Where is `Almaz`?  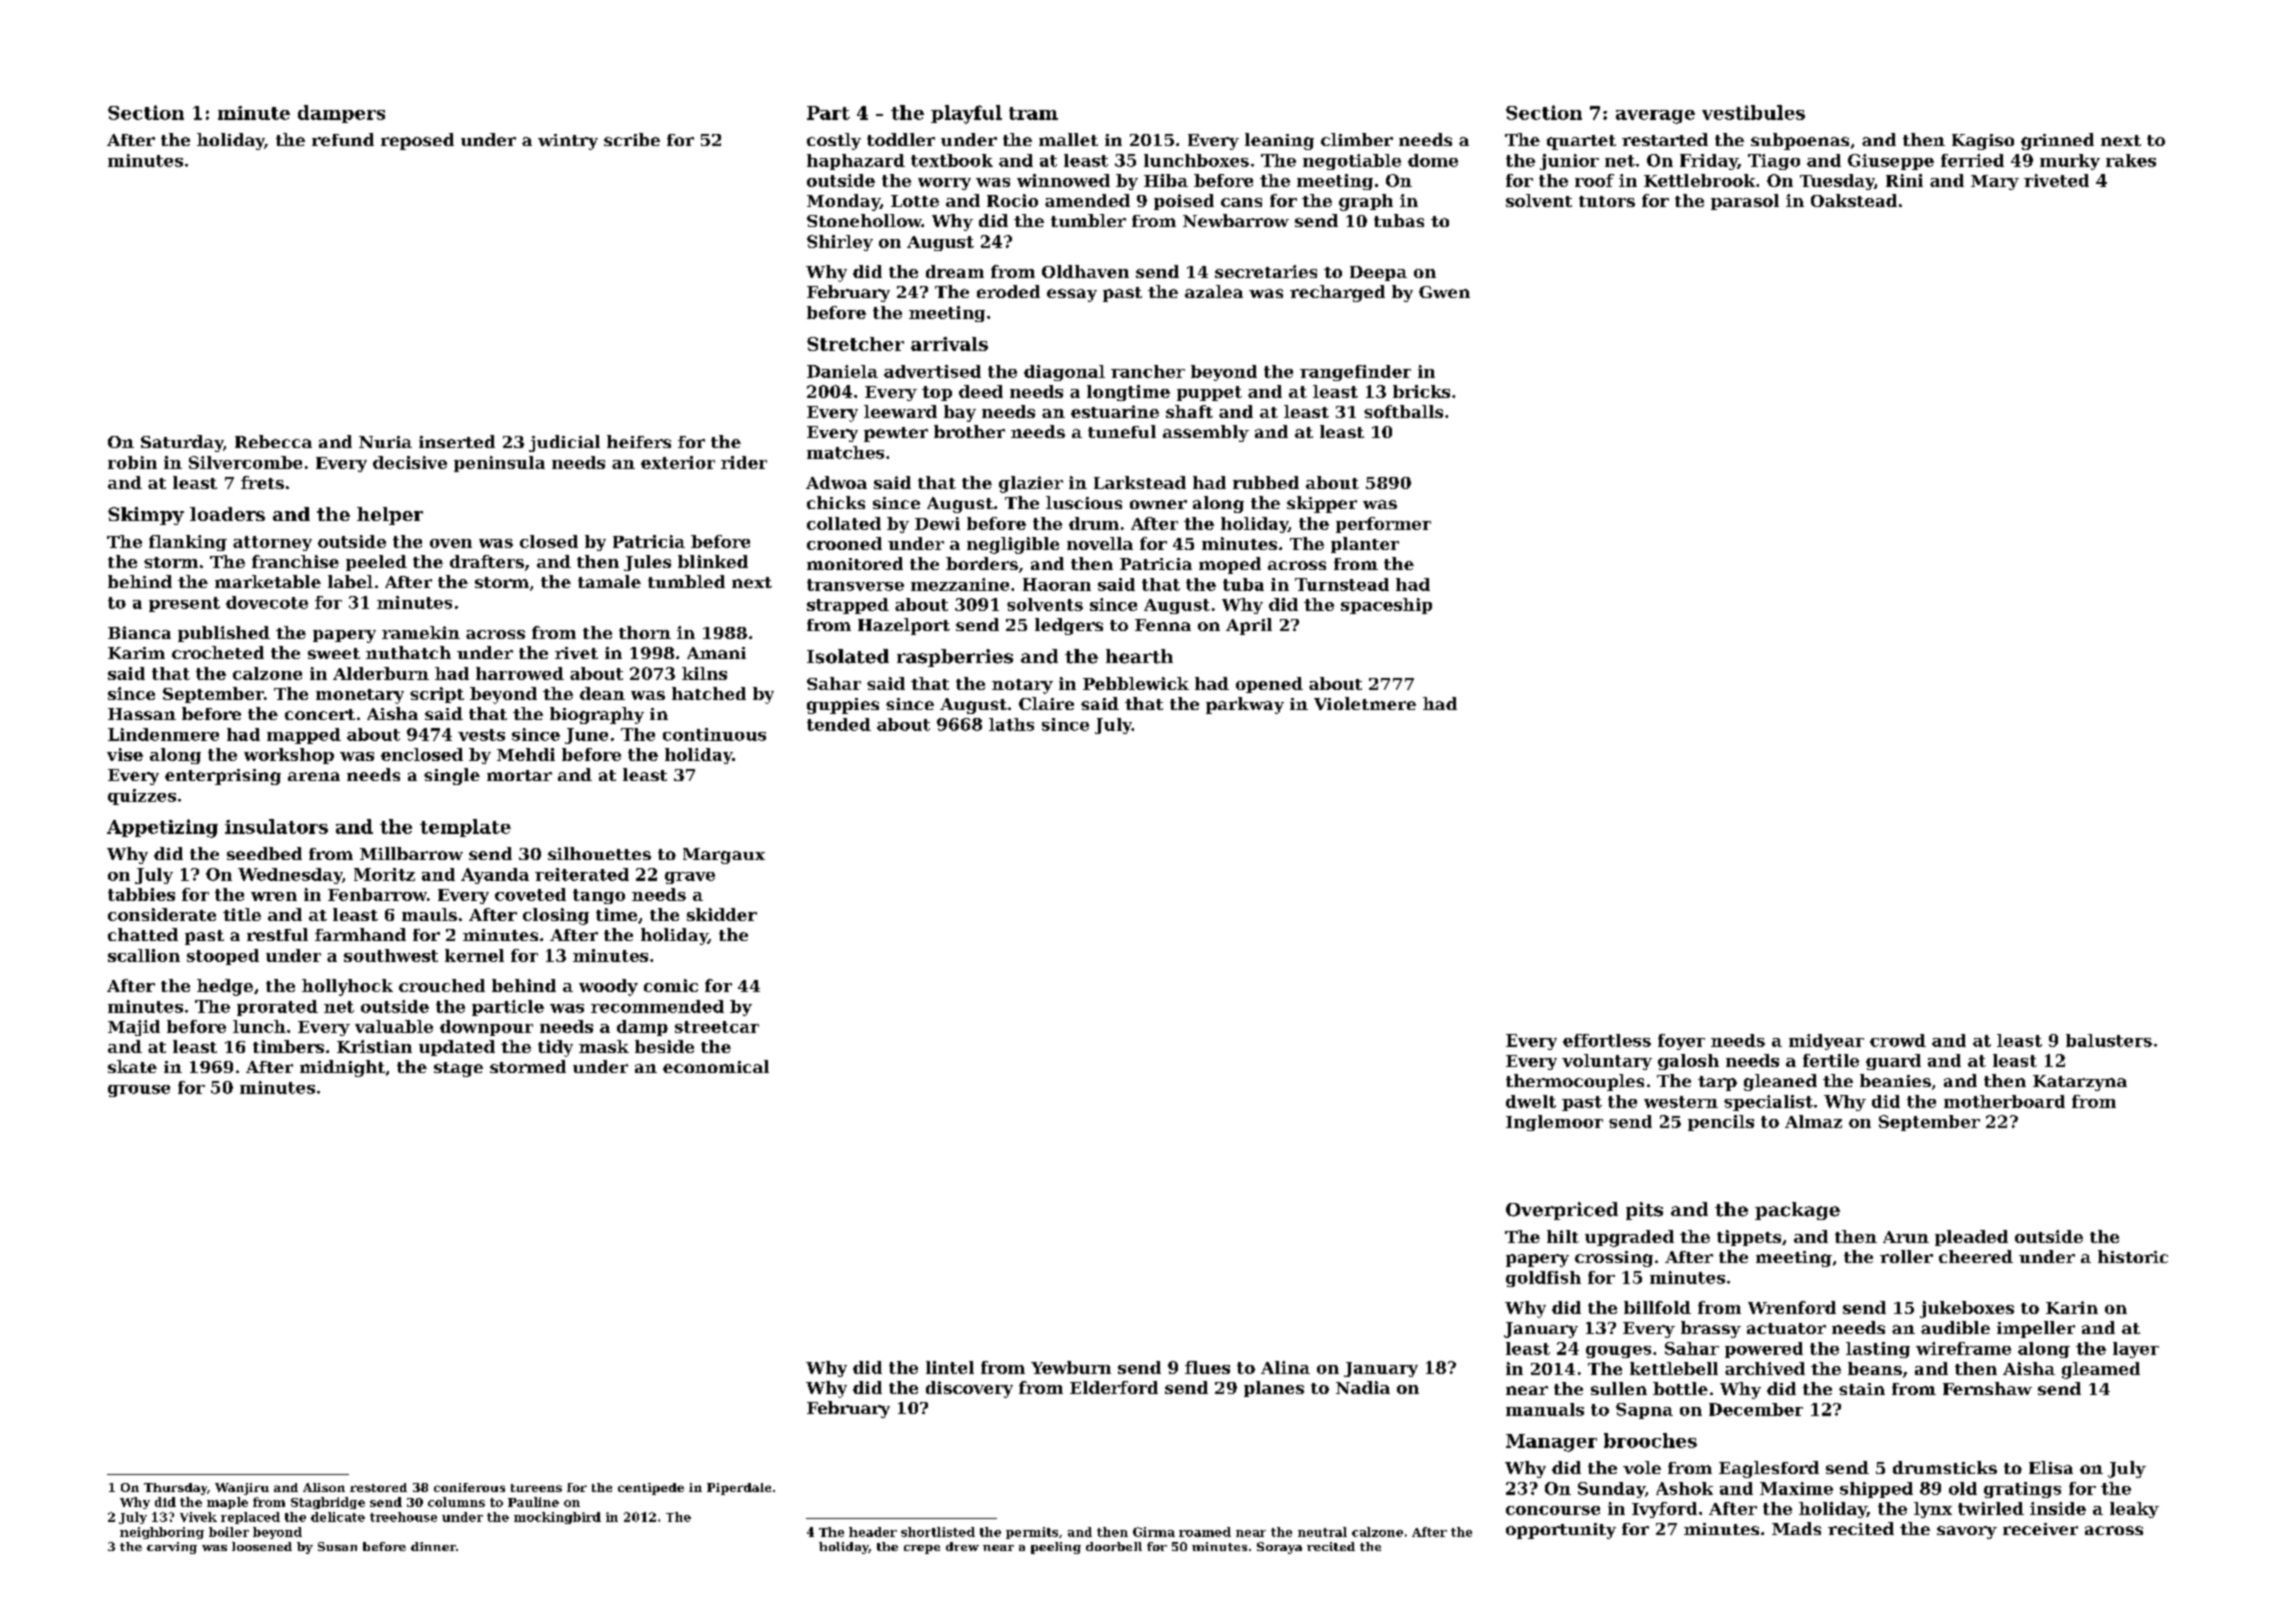 Almaz is located at coordinates (1813, 1121).
